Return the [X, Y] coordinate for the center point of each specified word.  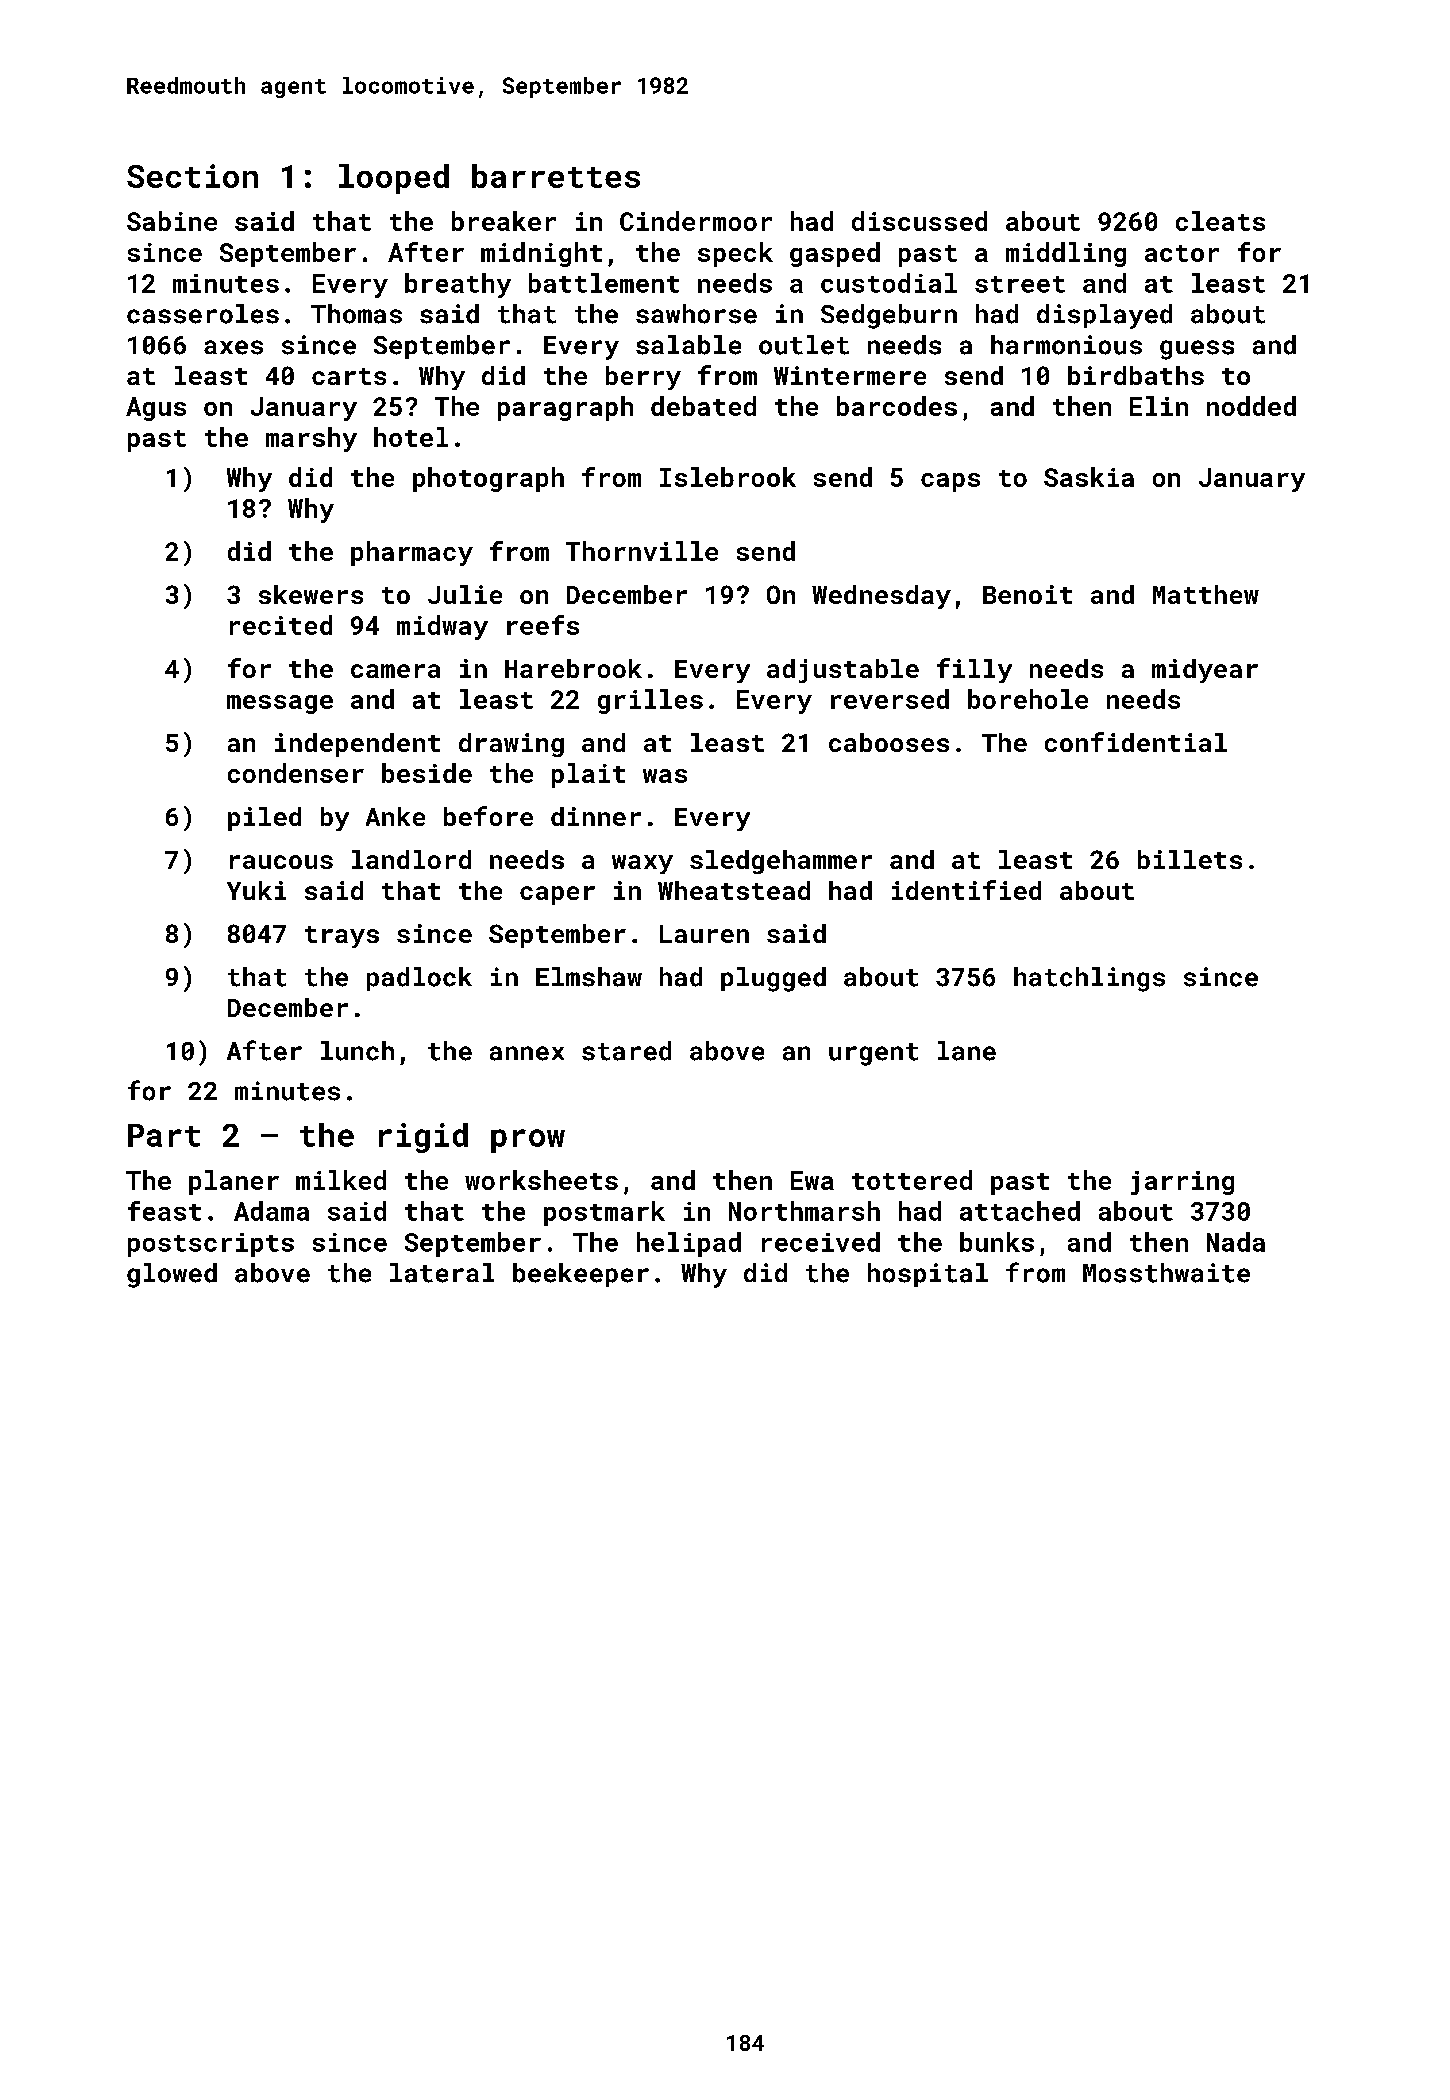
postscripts [211, 1245]
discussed [919, 221]
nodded [1251, 406]
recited [281, 625]
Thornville [642, 551]
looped [394, 179]
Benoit [1027, 594]
